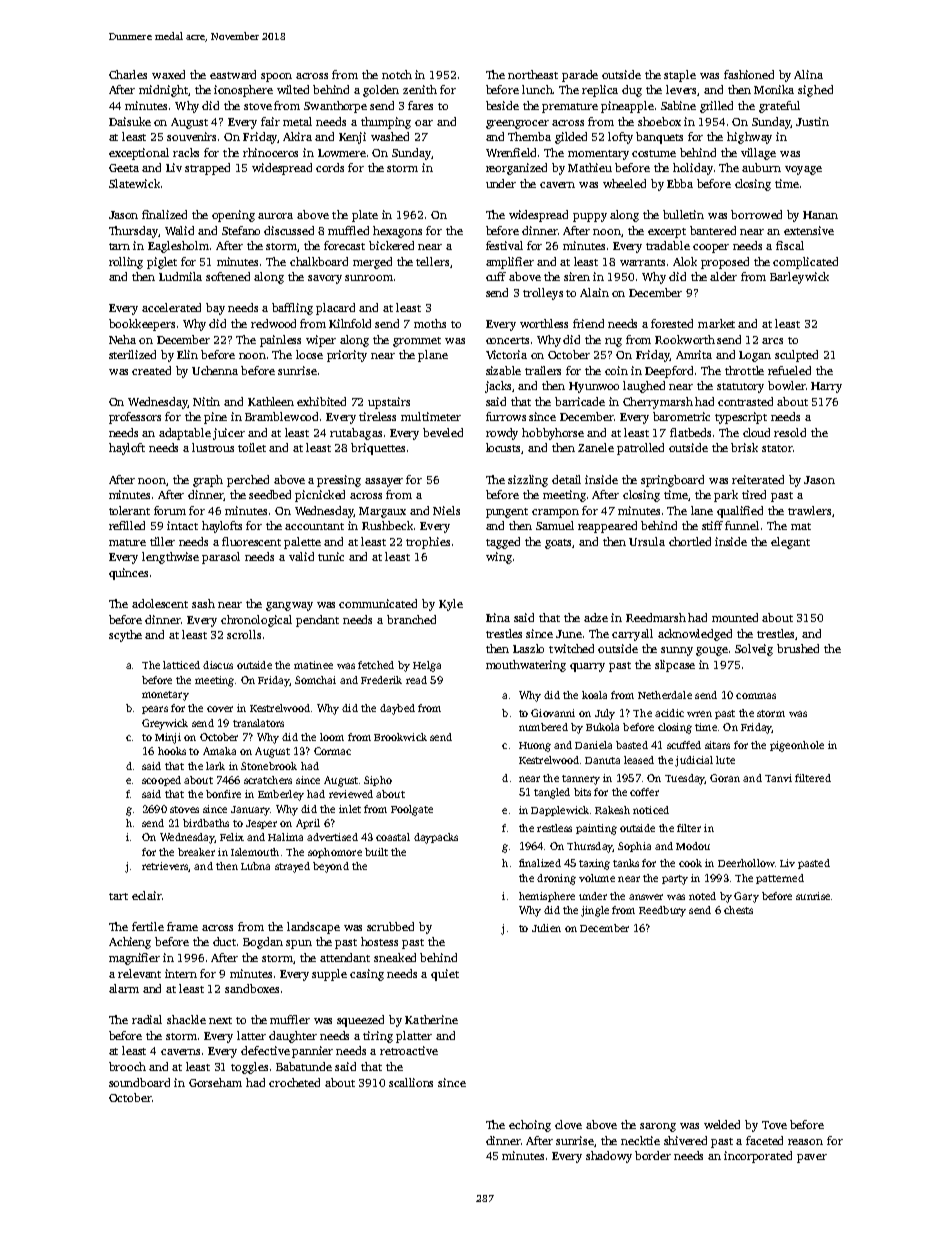 The image size is (952, 1233). What do you see at coordinates (139, 1082) in the page?
I see `soundboard` at bounding box center [139, 1082].
